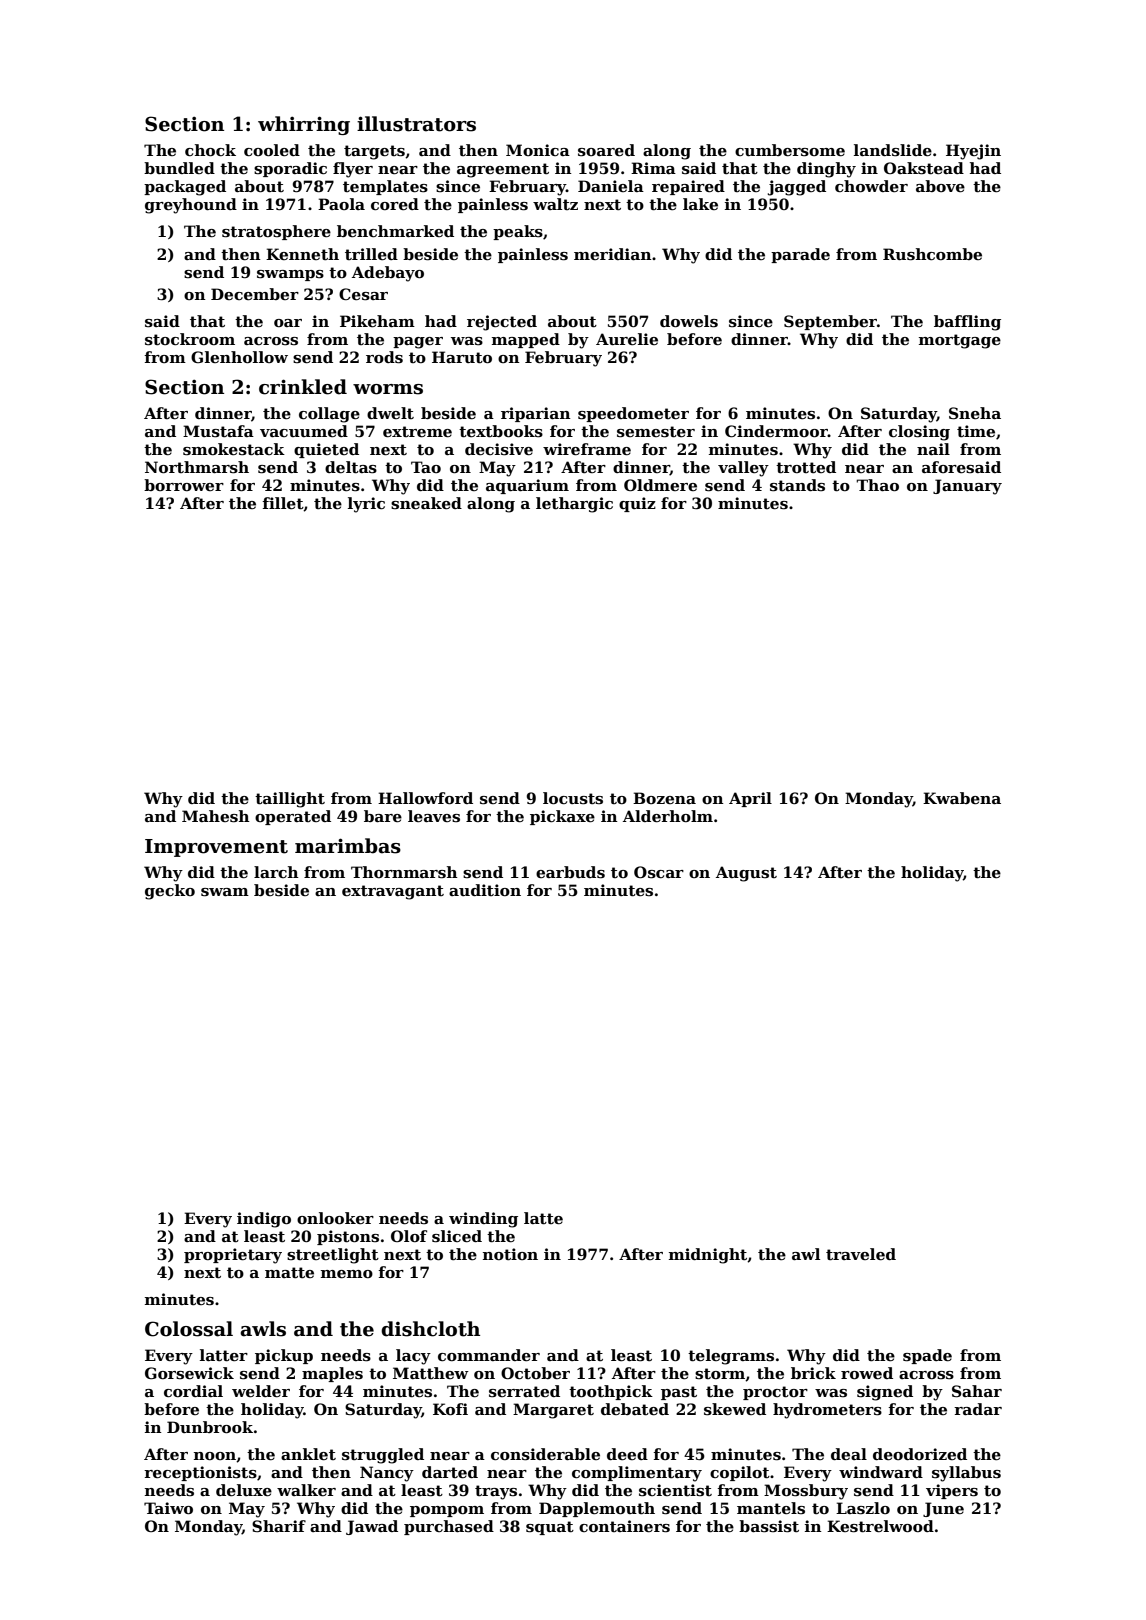 This image has height=1620, width=1146. What do you see at coordinates (708, 1256) in the image?
I see `midnight` at bounding box center [708, 1256].
